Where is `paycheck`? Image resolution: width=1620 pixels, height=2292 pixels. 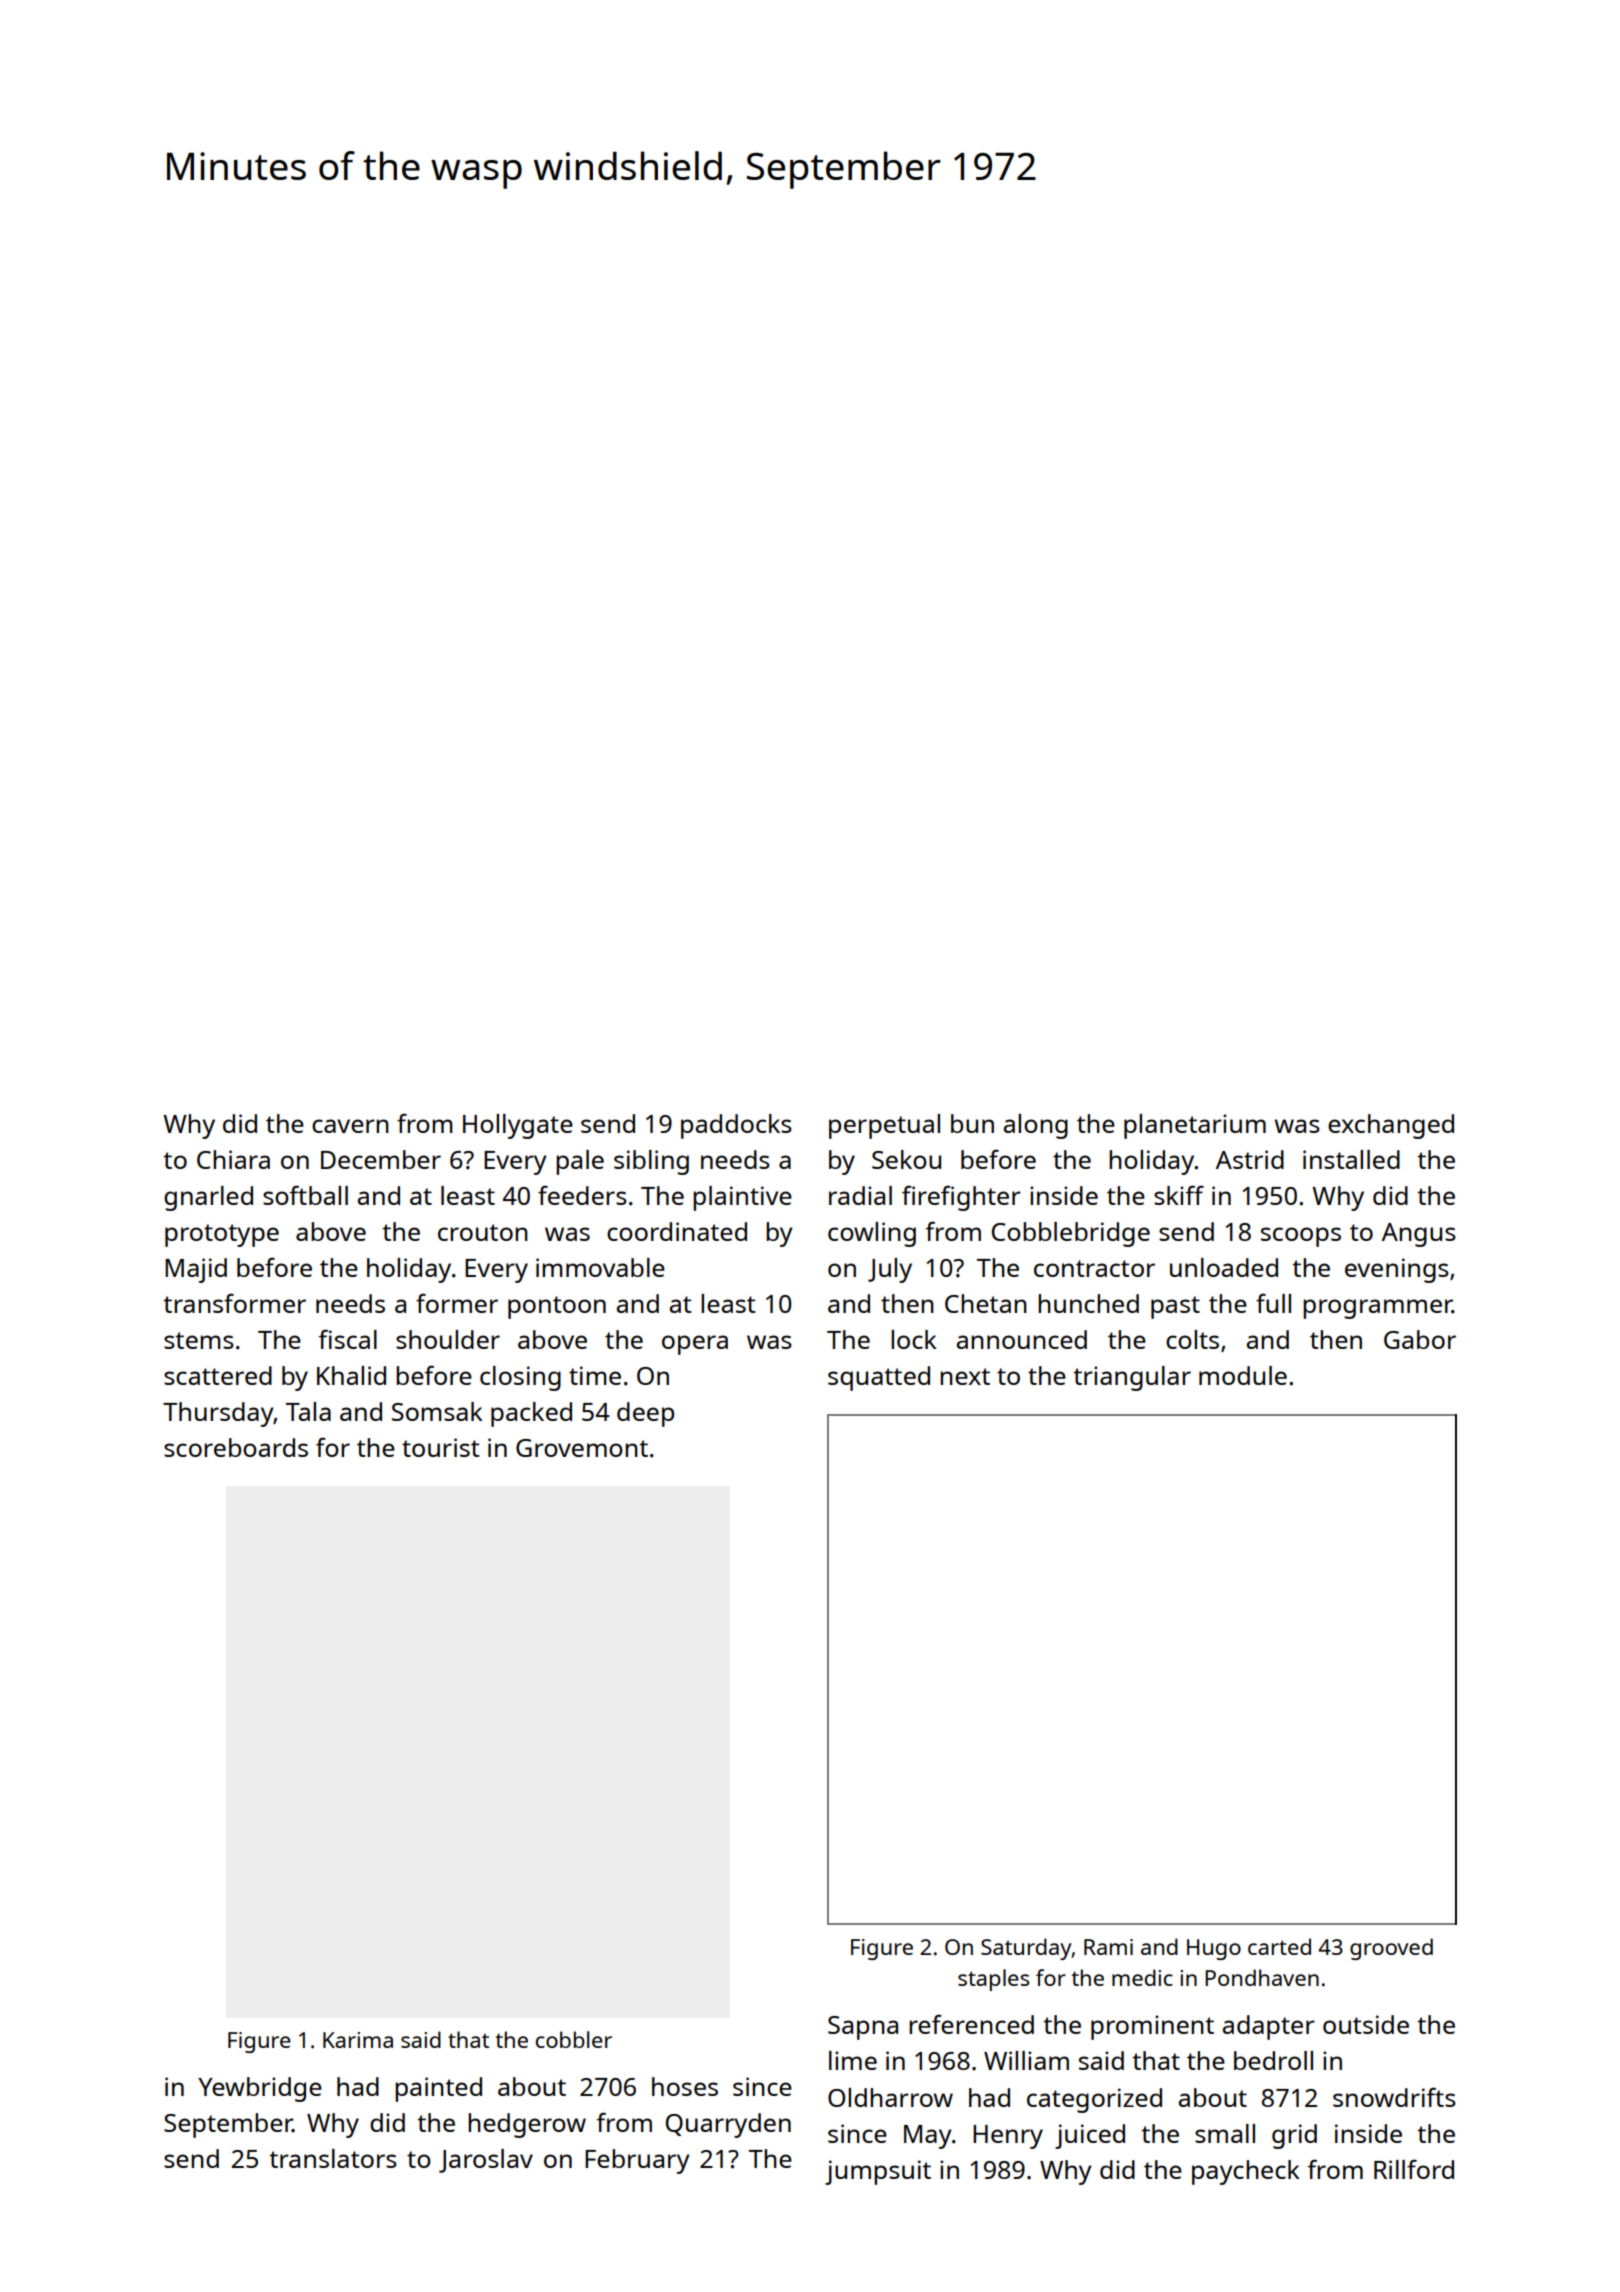 paycheck is located at coordinates (1246, 2172).
